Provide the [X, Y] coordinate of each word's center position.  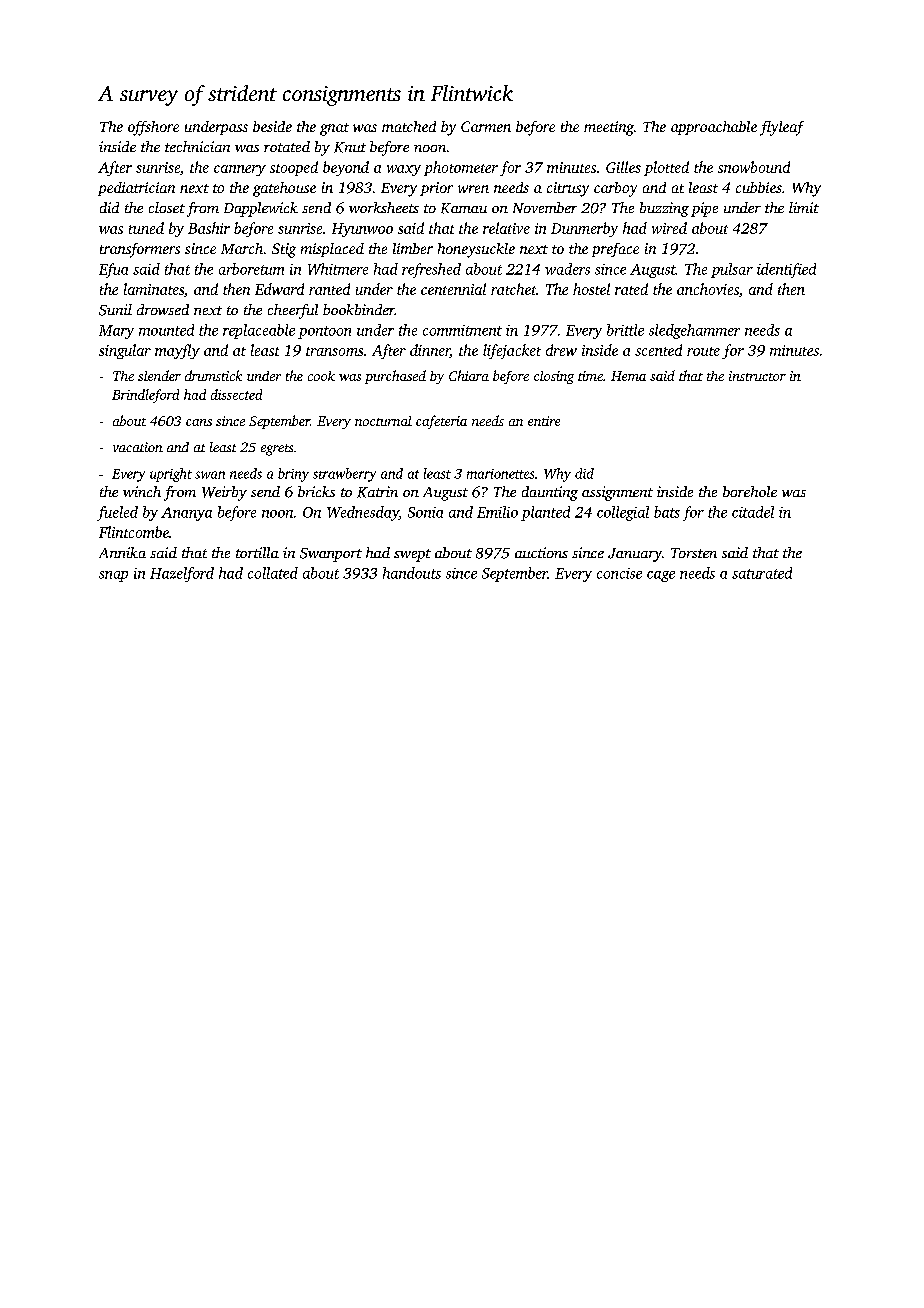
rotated [287, 146]
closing [554, 377]
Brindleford [145, 396]
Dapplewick [261, 209]
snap [113, 576]
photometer [461, 168]
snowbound [754, 167]
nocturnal [383, 421]
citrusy [568, 189]
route [703, 351]
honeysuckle [476, 250]
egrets [277, 450]
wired [669, 228]
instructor [757, 376]
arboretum [251, 269]
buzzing [664, 209]
